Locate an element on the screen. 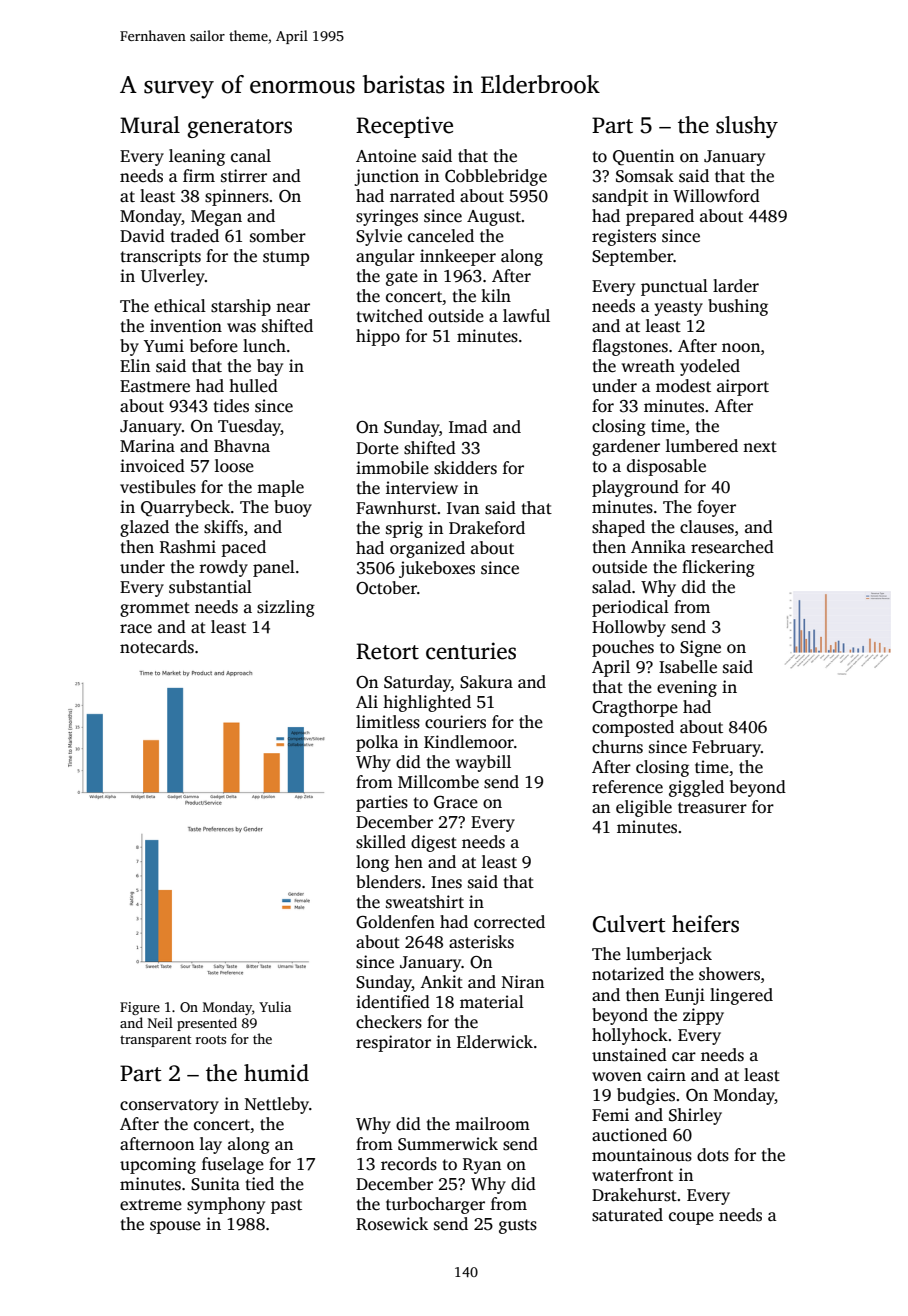 The height and width of the screenshot is (1316, 908). paced is located at coordinates (243, 548).
